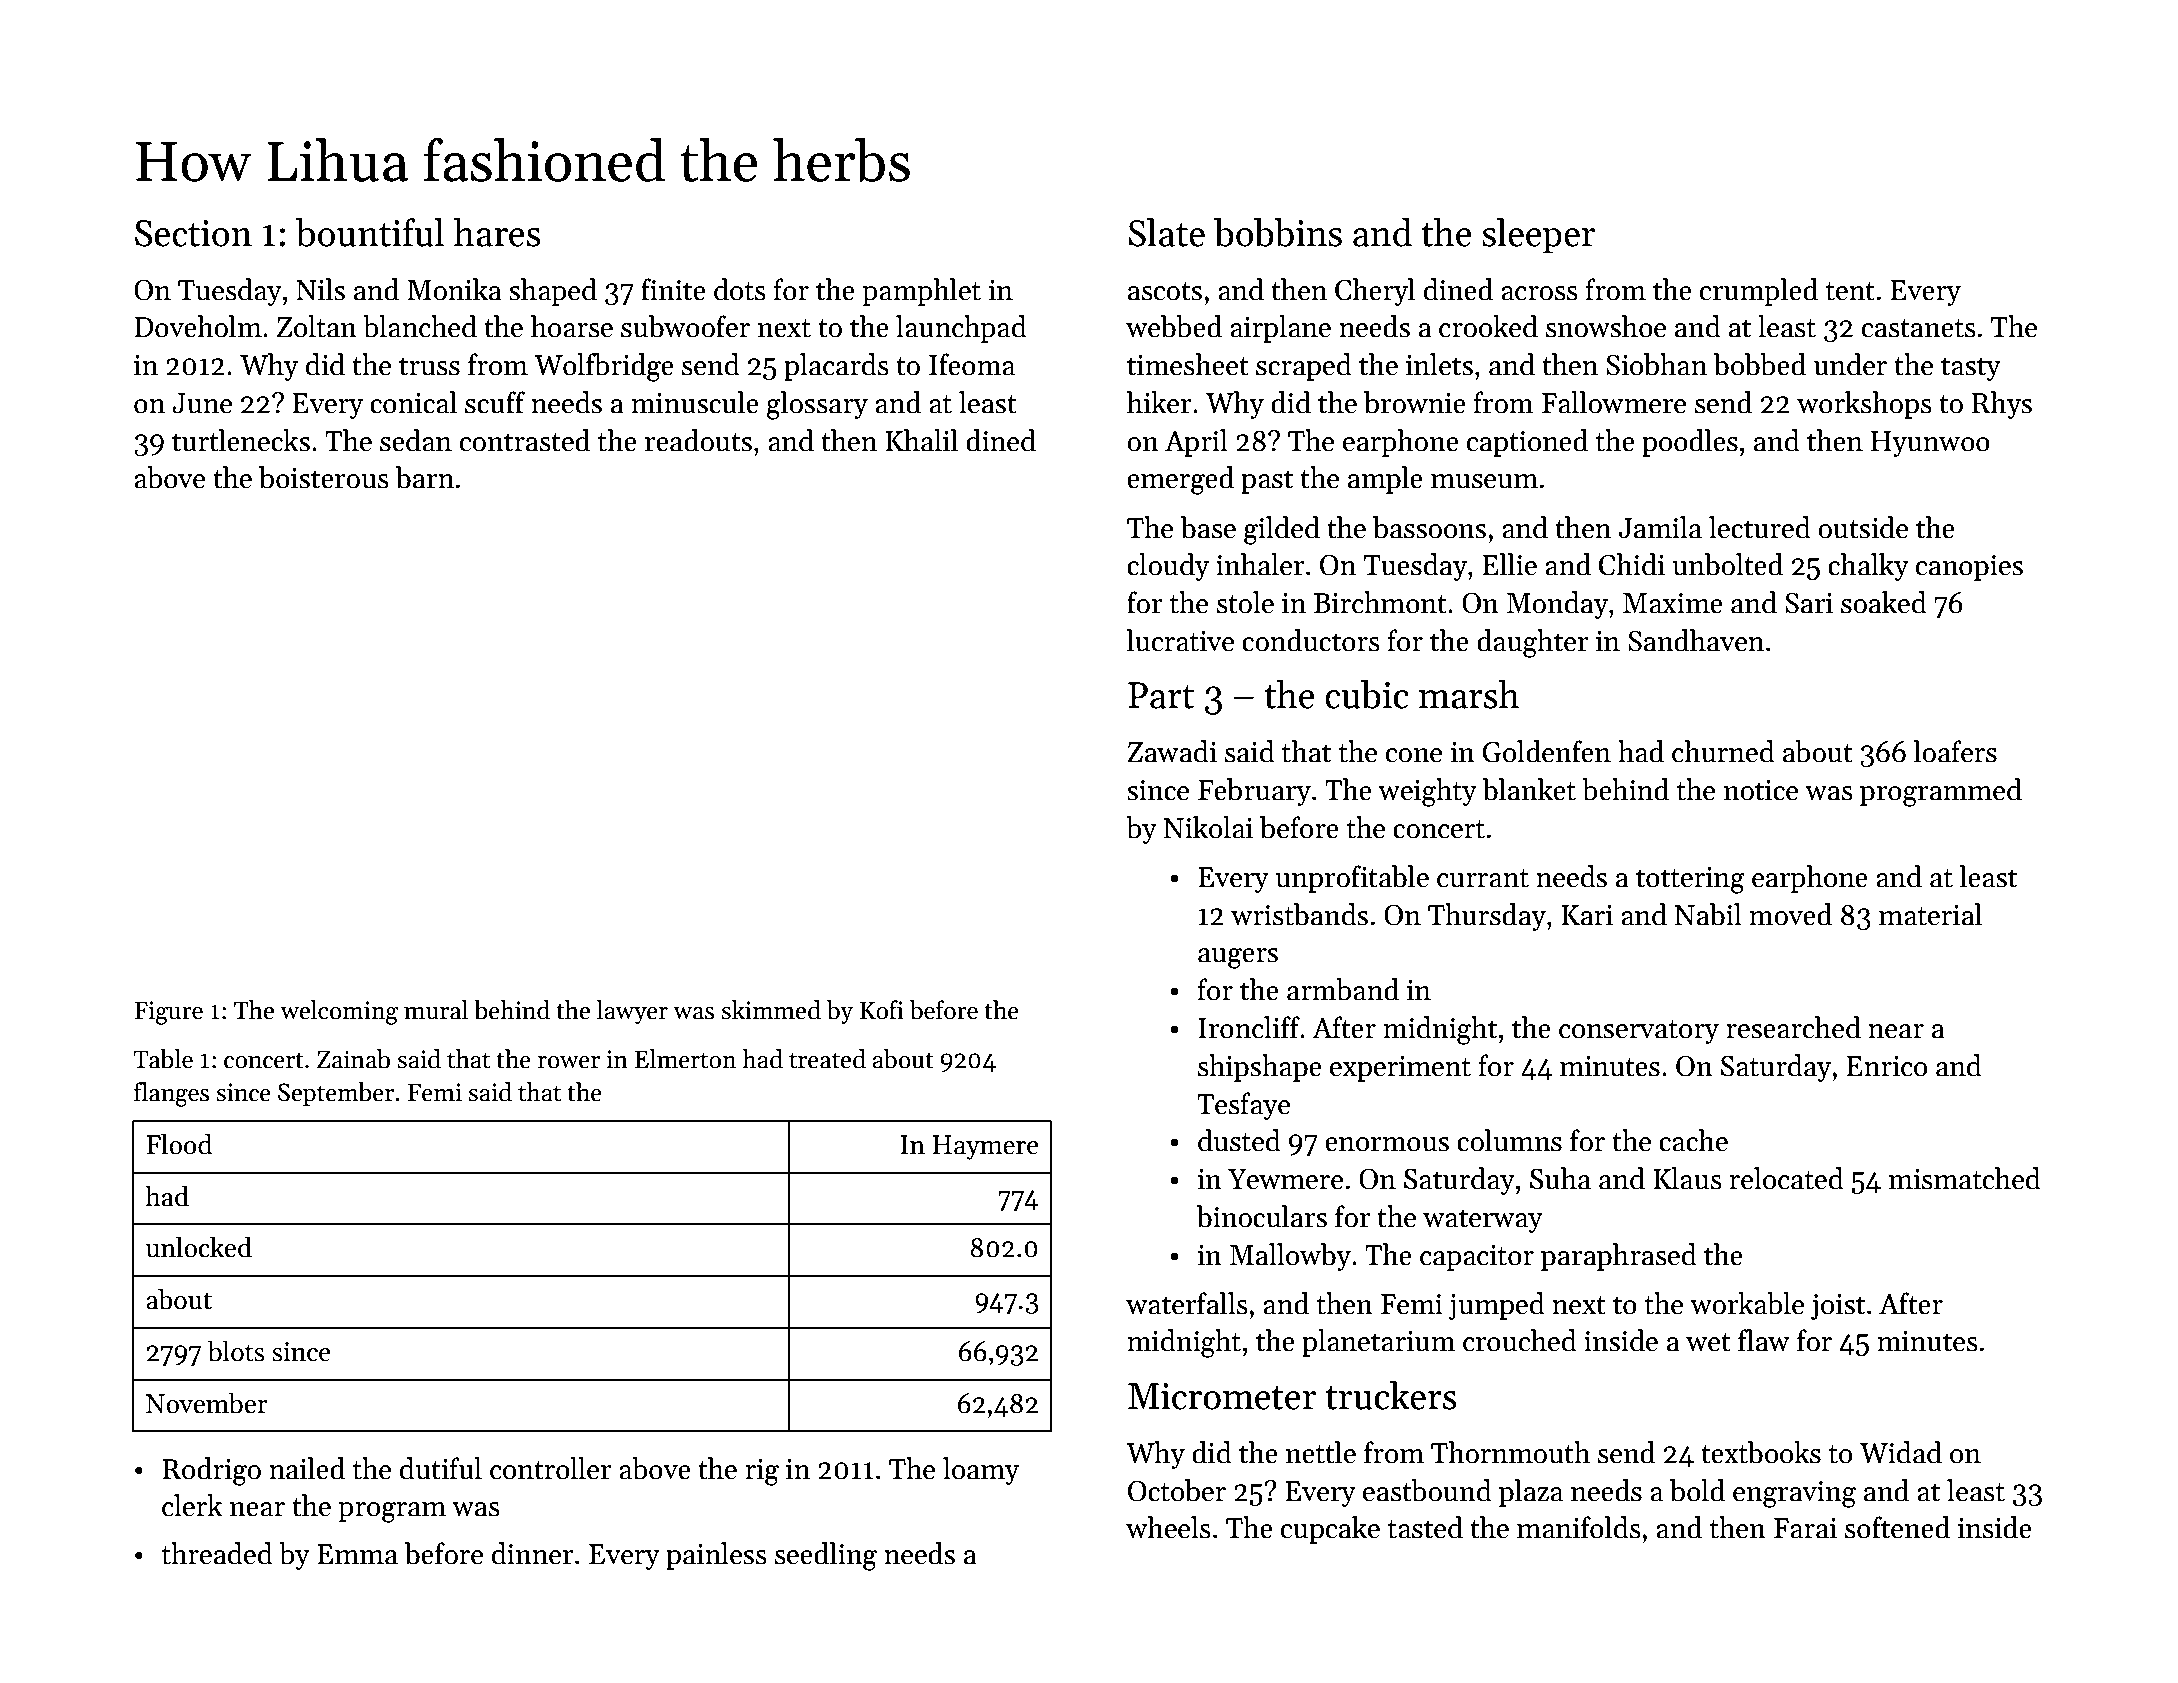 The width and height of the screenshot is (2178, 1683). Describe the element at coordinates (1497, 1306) in the screenshot. I see `jumped` at that location.
